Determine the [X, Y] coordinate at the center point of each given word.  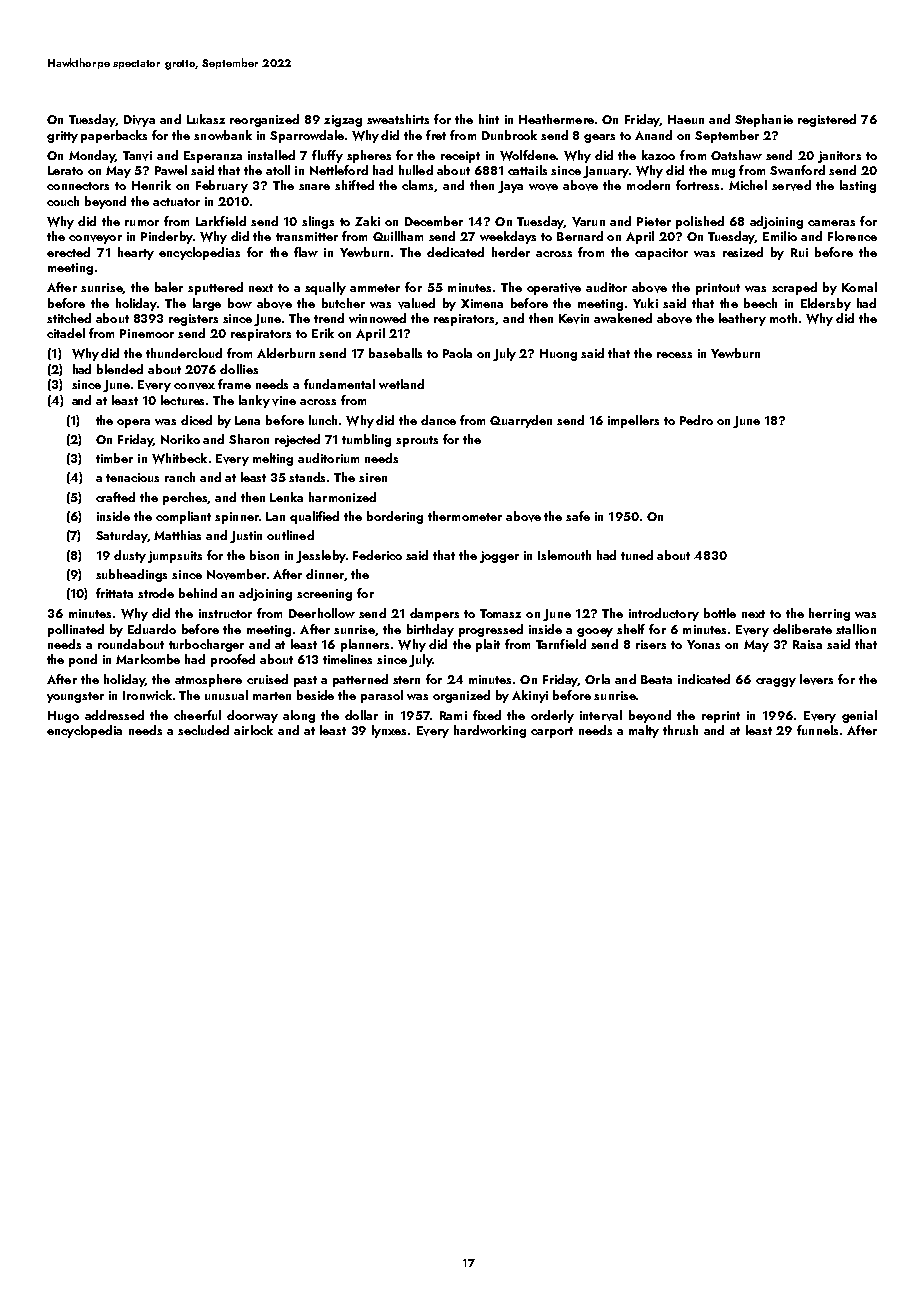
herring [829, 614]
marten [272, 696]
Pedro [696, 420]
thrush [680, 730]
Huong [558, 355]
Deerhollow [322, 613]
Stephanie [764, 120]
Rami [453, 715]
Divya [139, 121]
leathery [742, 319]
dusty [130, 556]
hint [489, 119]
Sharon [249, 439]
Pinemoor [147, 333]
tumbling [366, 440]
